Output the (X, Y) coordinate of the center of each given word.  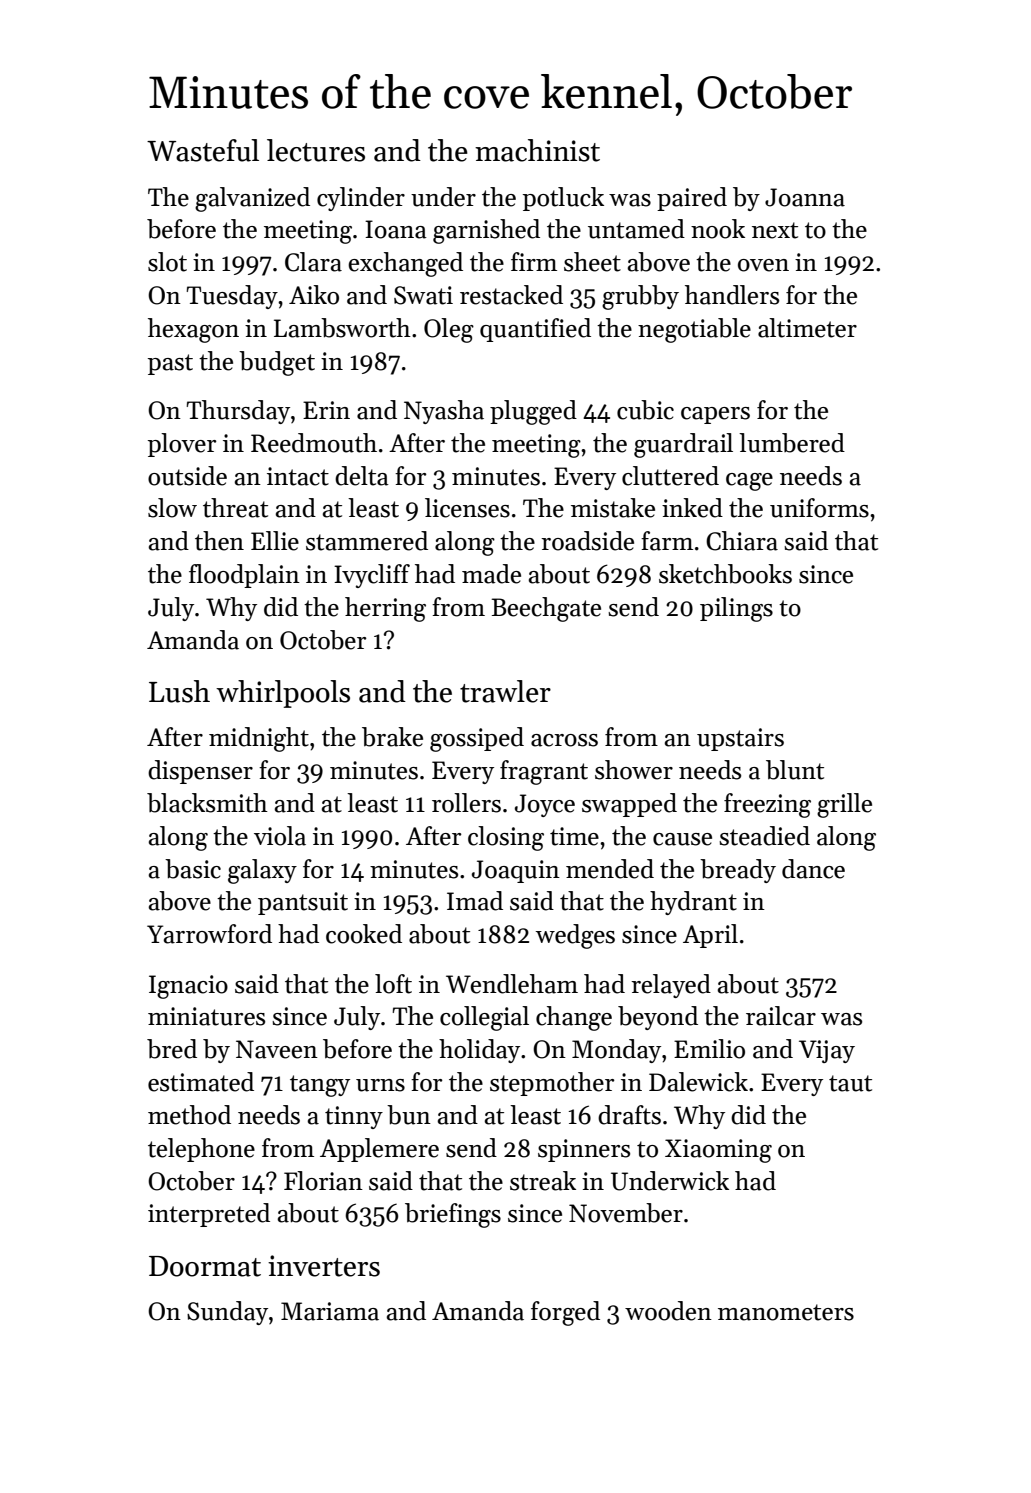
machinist (537, 150)
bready (738, 871)
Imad (475, 901)
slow (172, 508)
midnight (259, 739)
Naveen (277, 1049)
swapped (629, 805)
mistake (613, 508)
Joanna (805, 197)
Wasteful (203, 150)
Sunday (227, 1313)
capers (715, 415)
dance (813, 869)
